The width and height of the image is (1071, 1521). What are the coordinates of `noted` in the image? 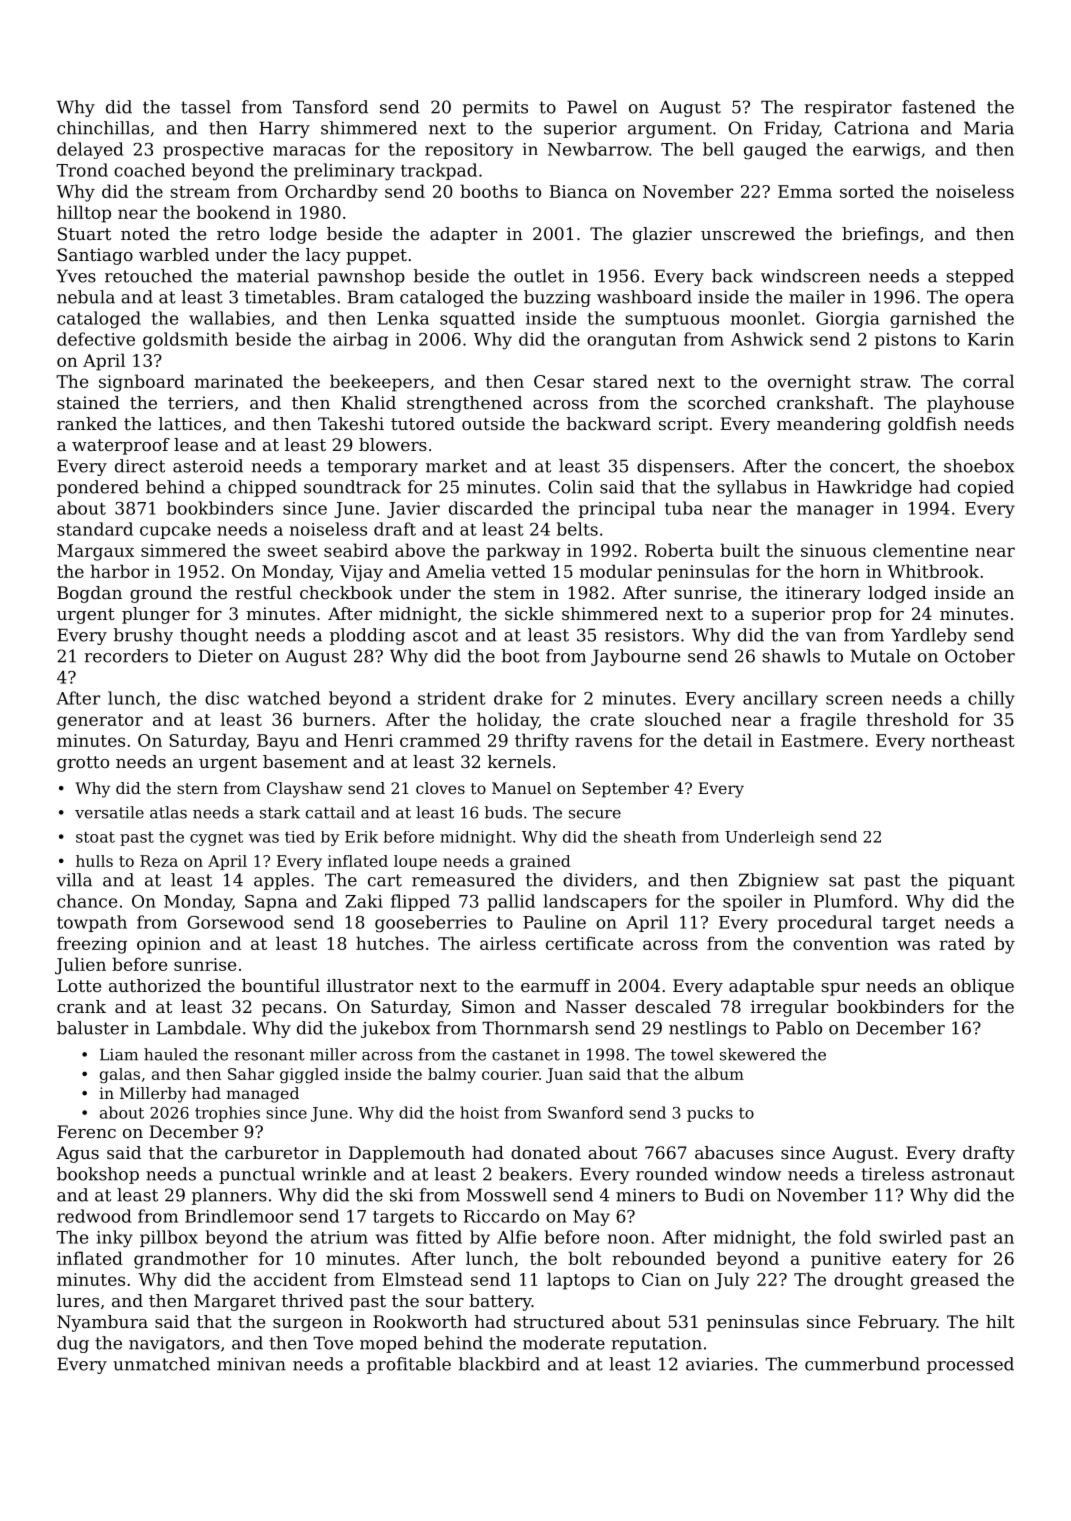 It's located at (145, 233).
